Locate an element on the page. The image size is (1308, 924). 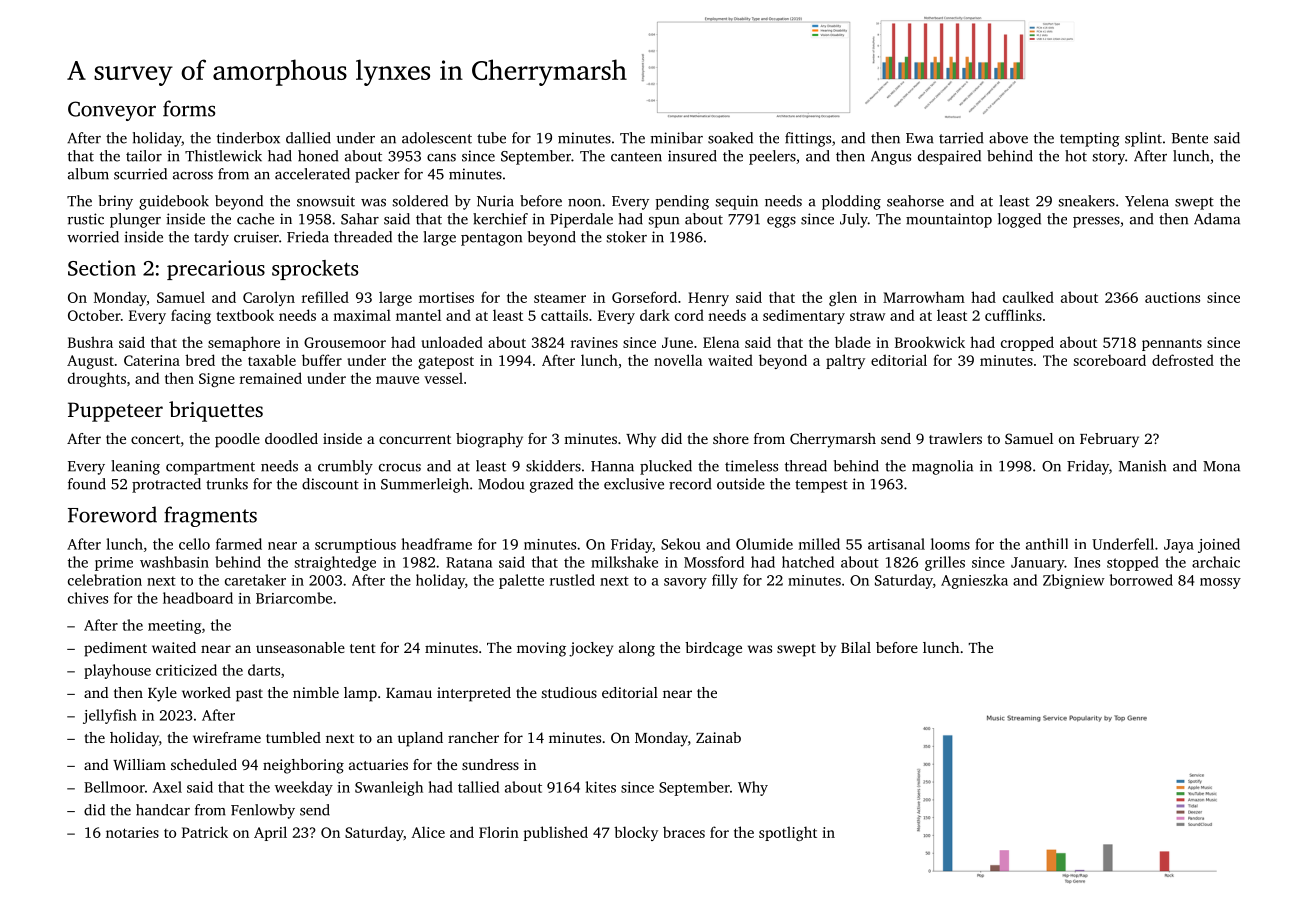
above is located at coordinates (1008, 138).
